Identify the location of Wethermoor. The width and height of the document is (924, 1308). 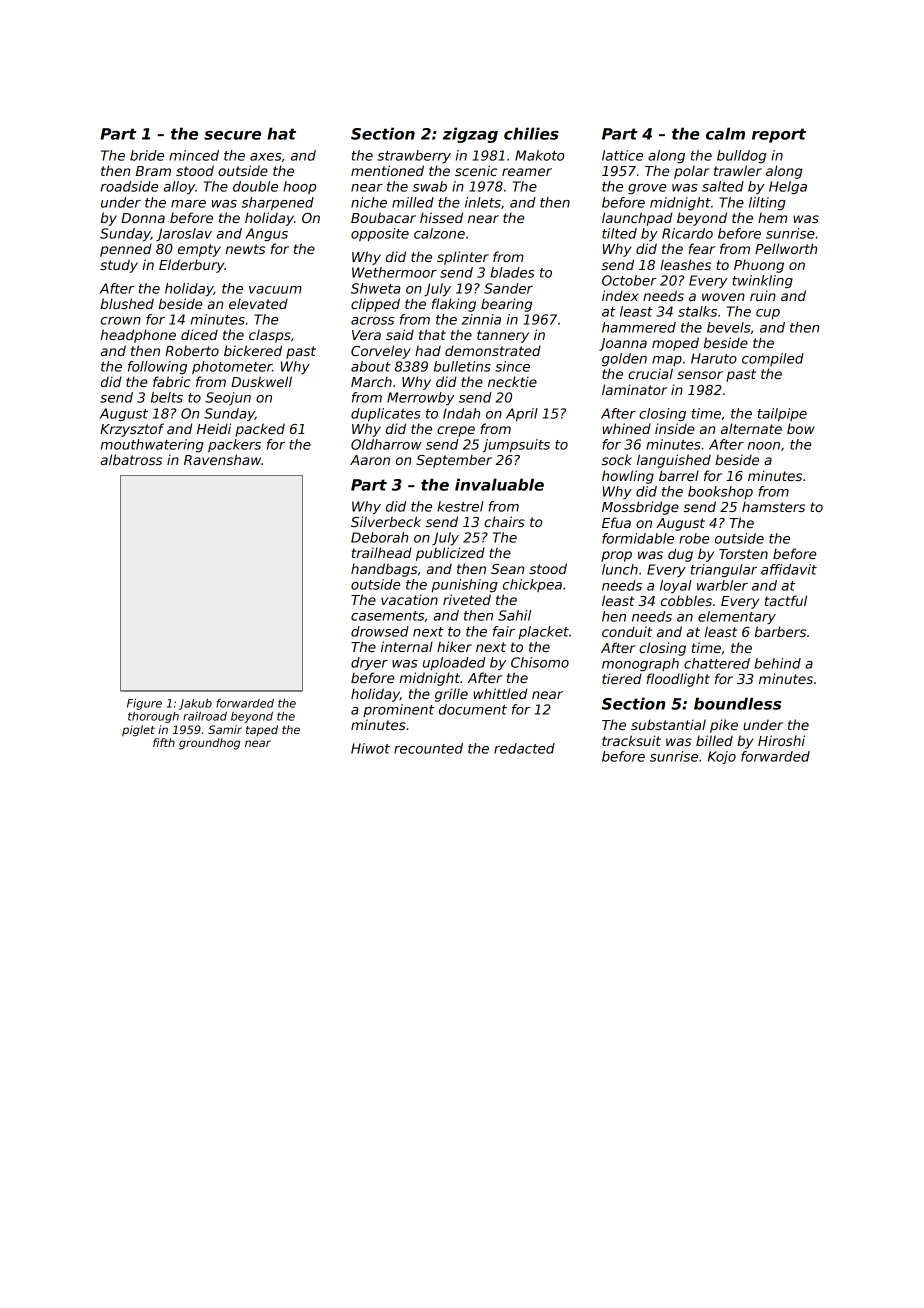
(394, 272).
